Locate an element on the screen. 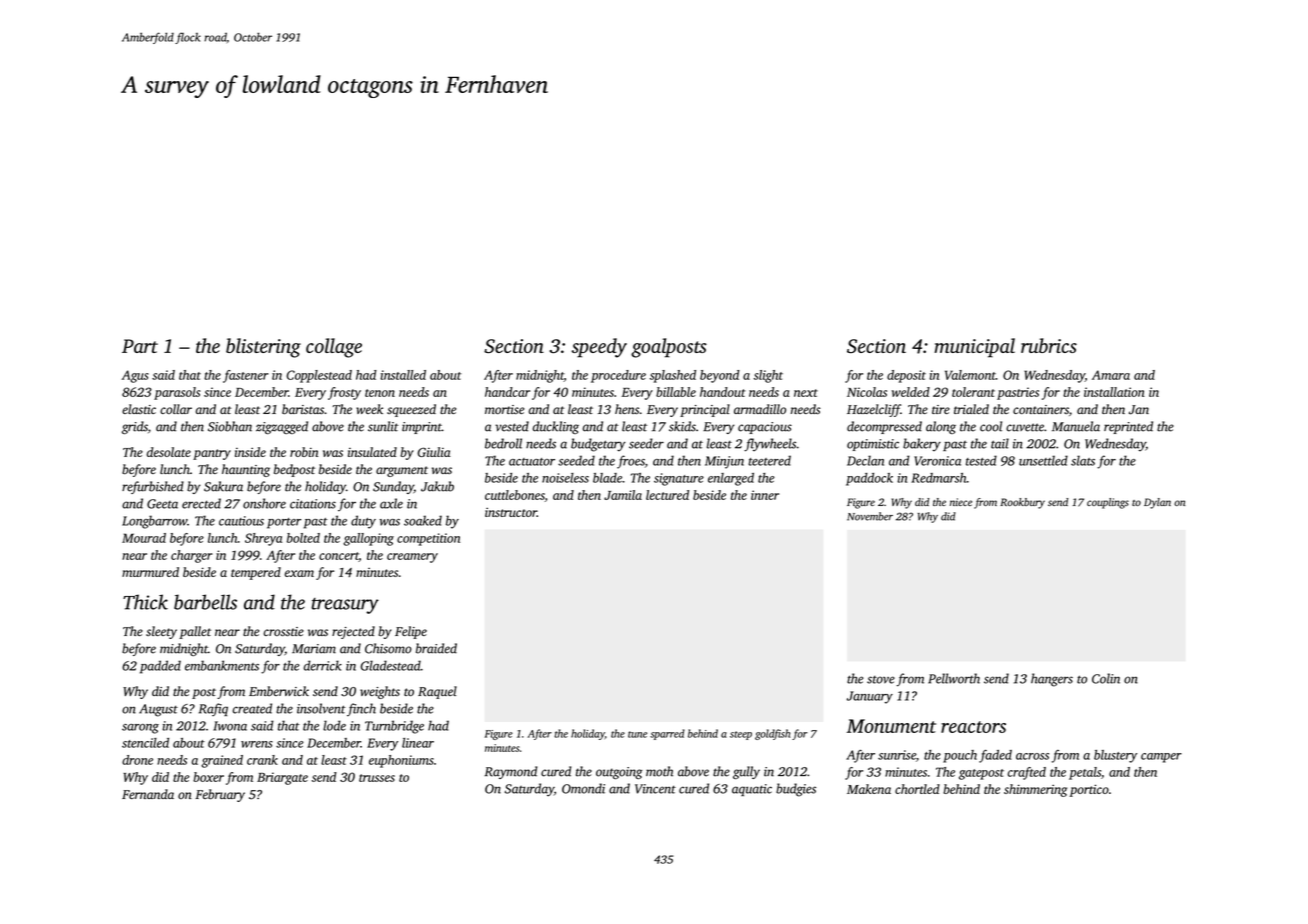 This screenshot has height=924, width=1308. January is located at coordinates (870, 697).
